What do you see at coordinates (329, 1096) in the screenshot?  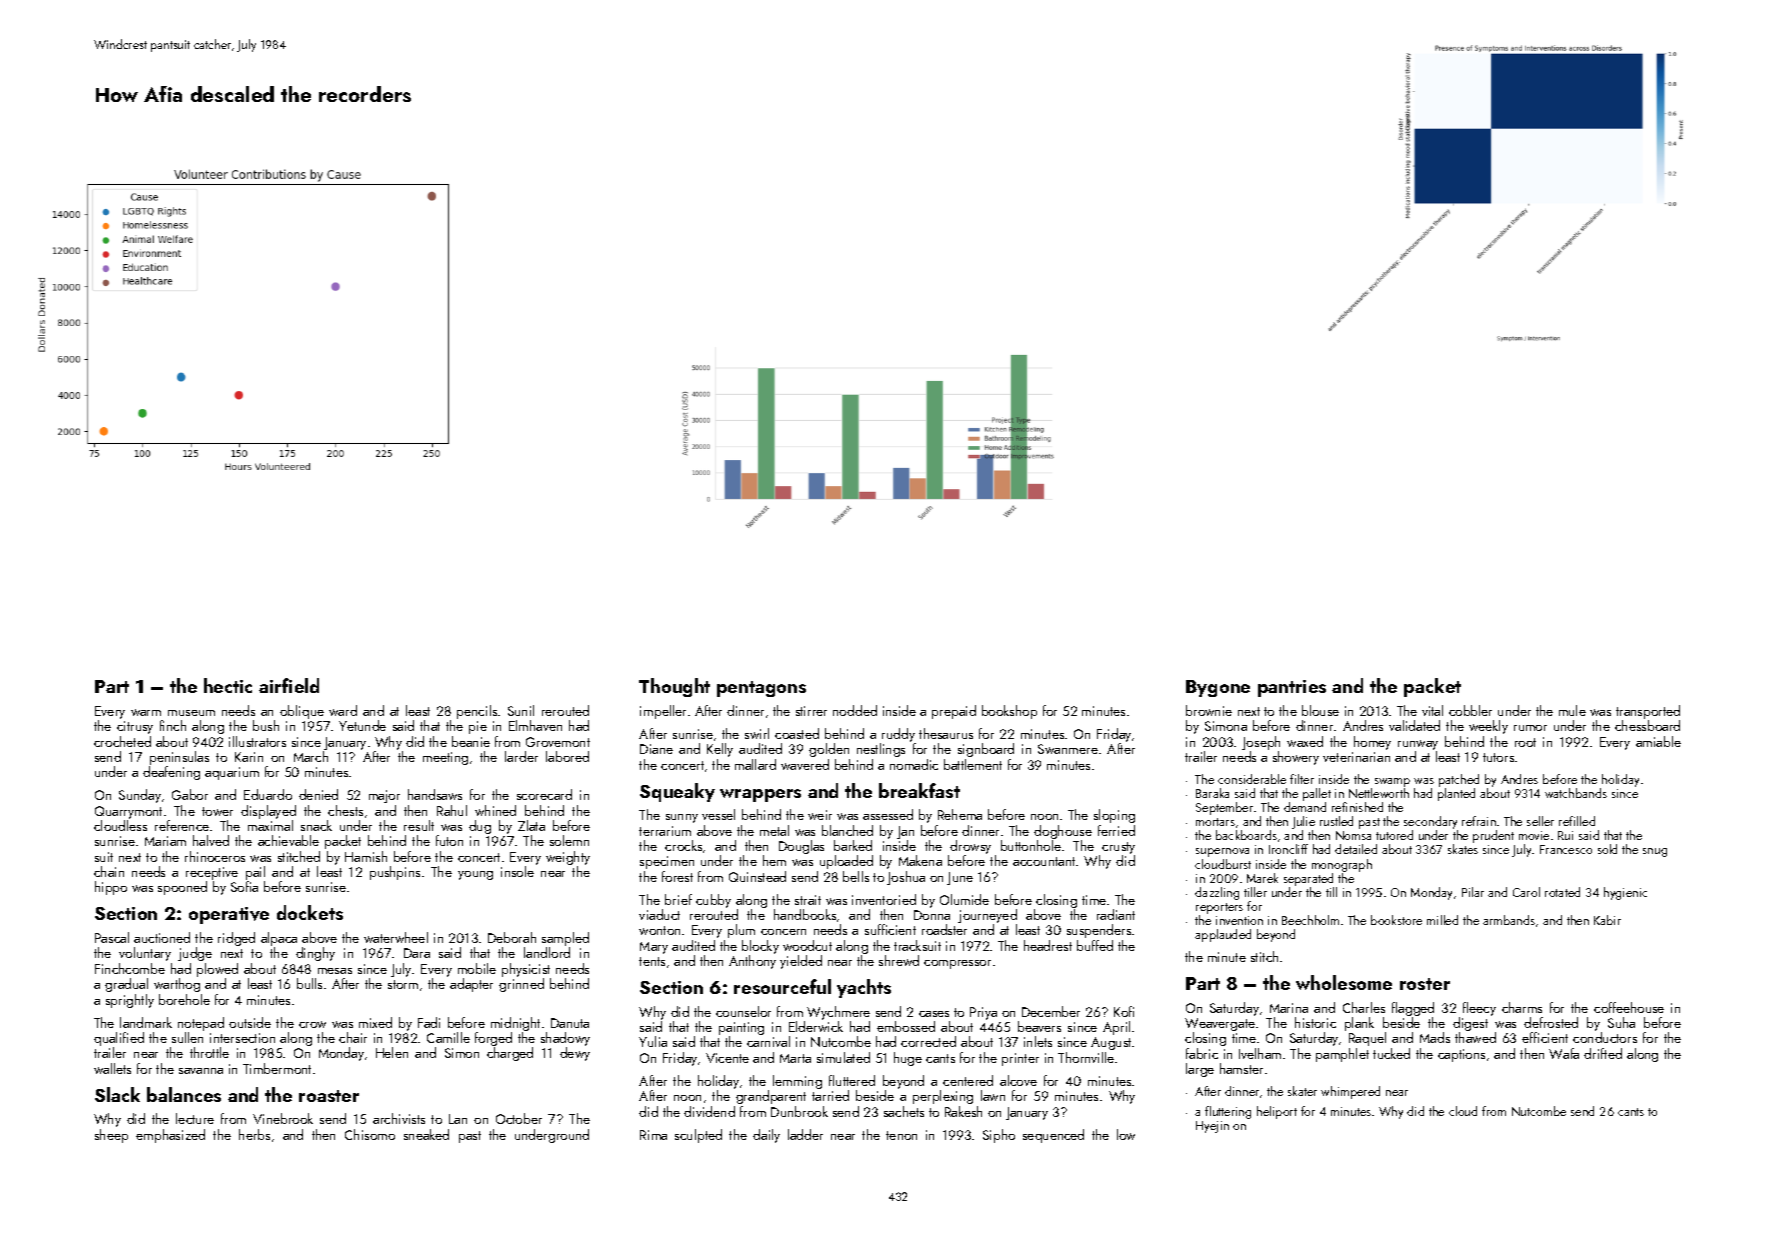 I see `roaster` at bounding box center [329, 1096].
